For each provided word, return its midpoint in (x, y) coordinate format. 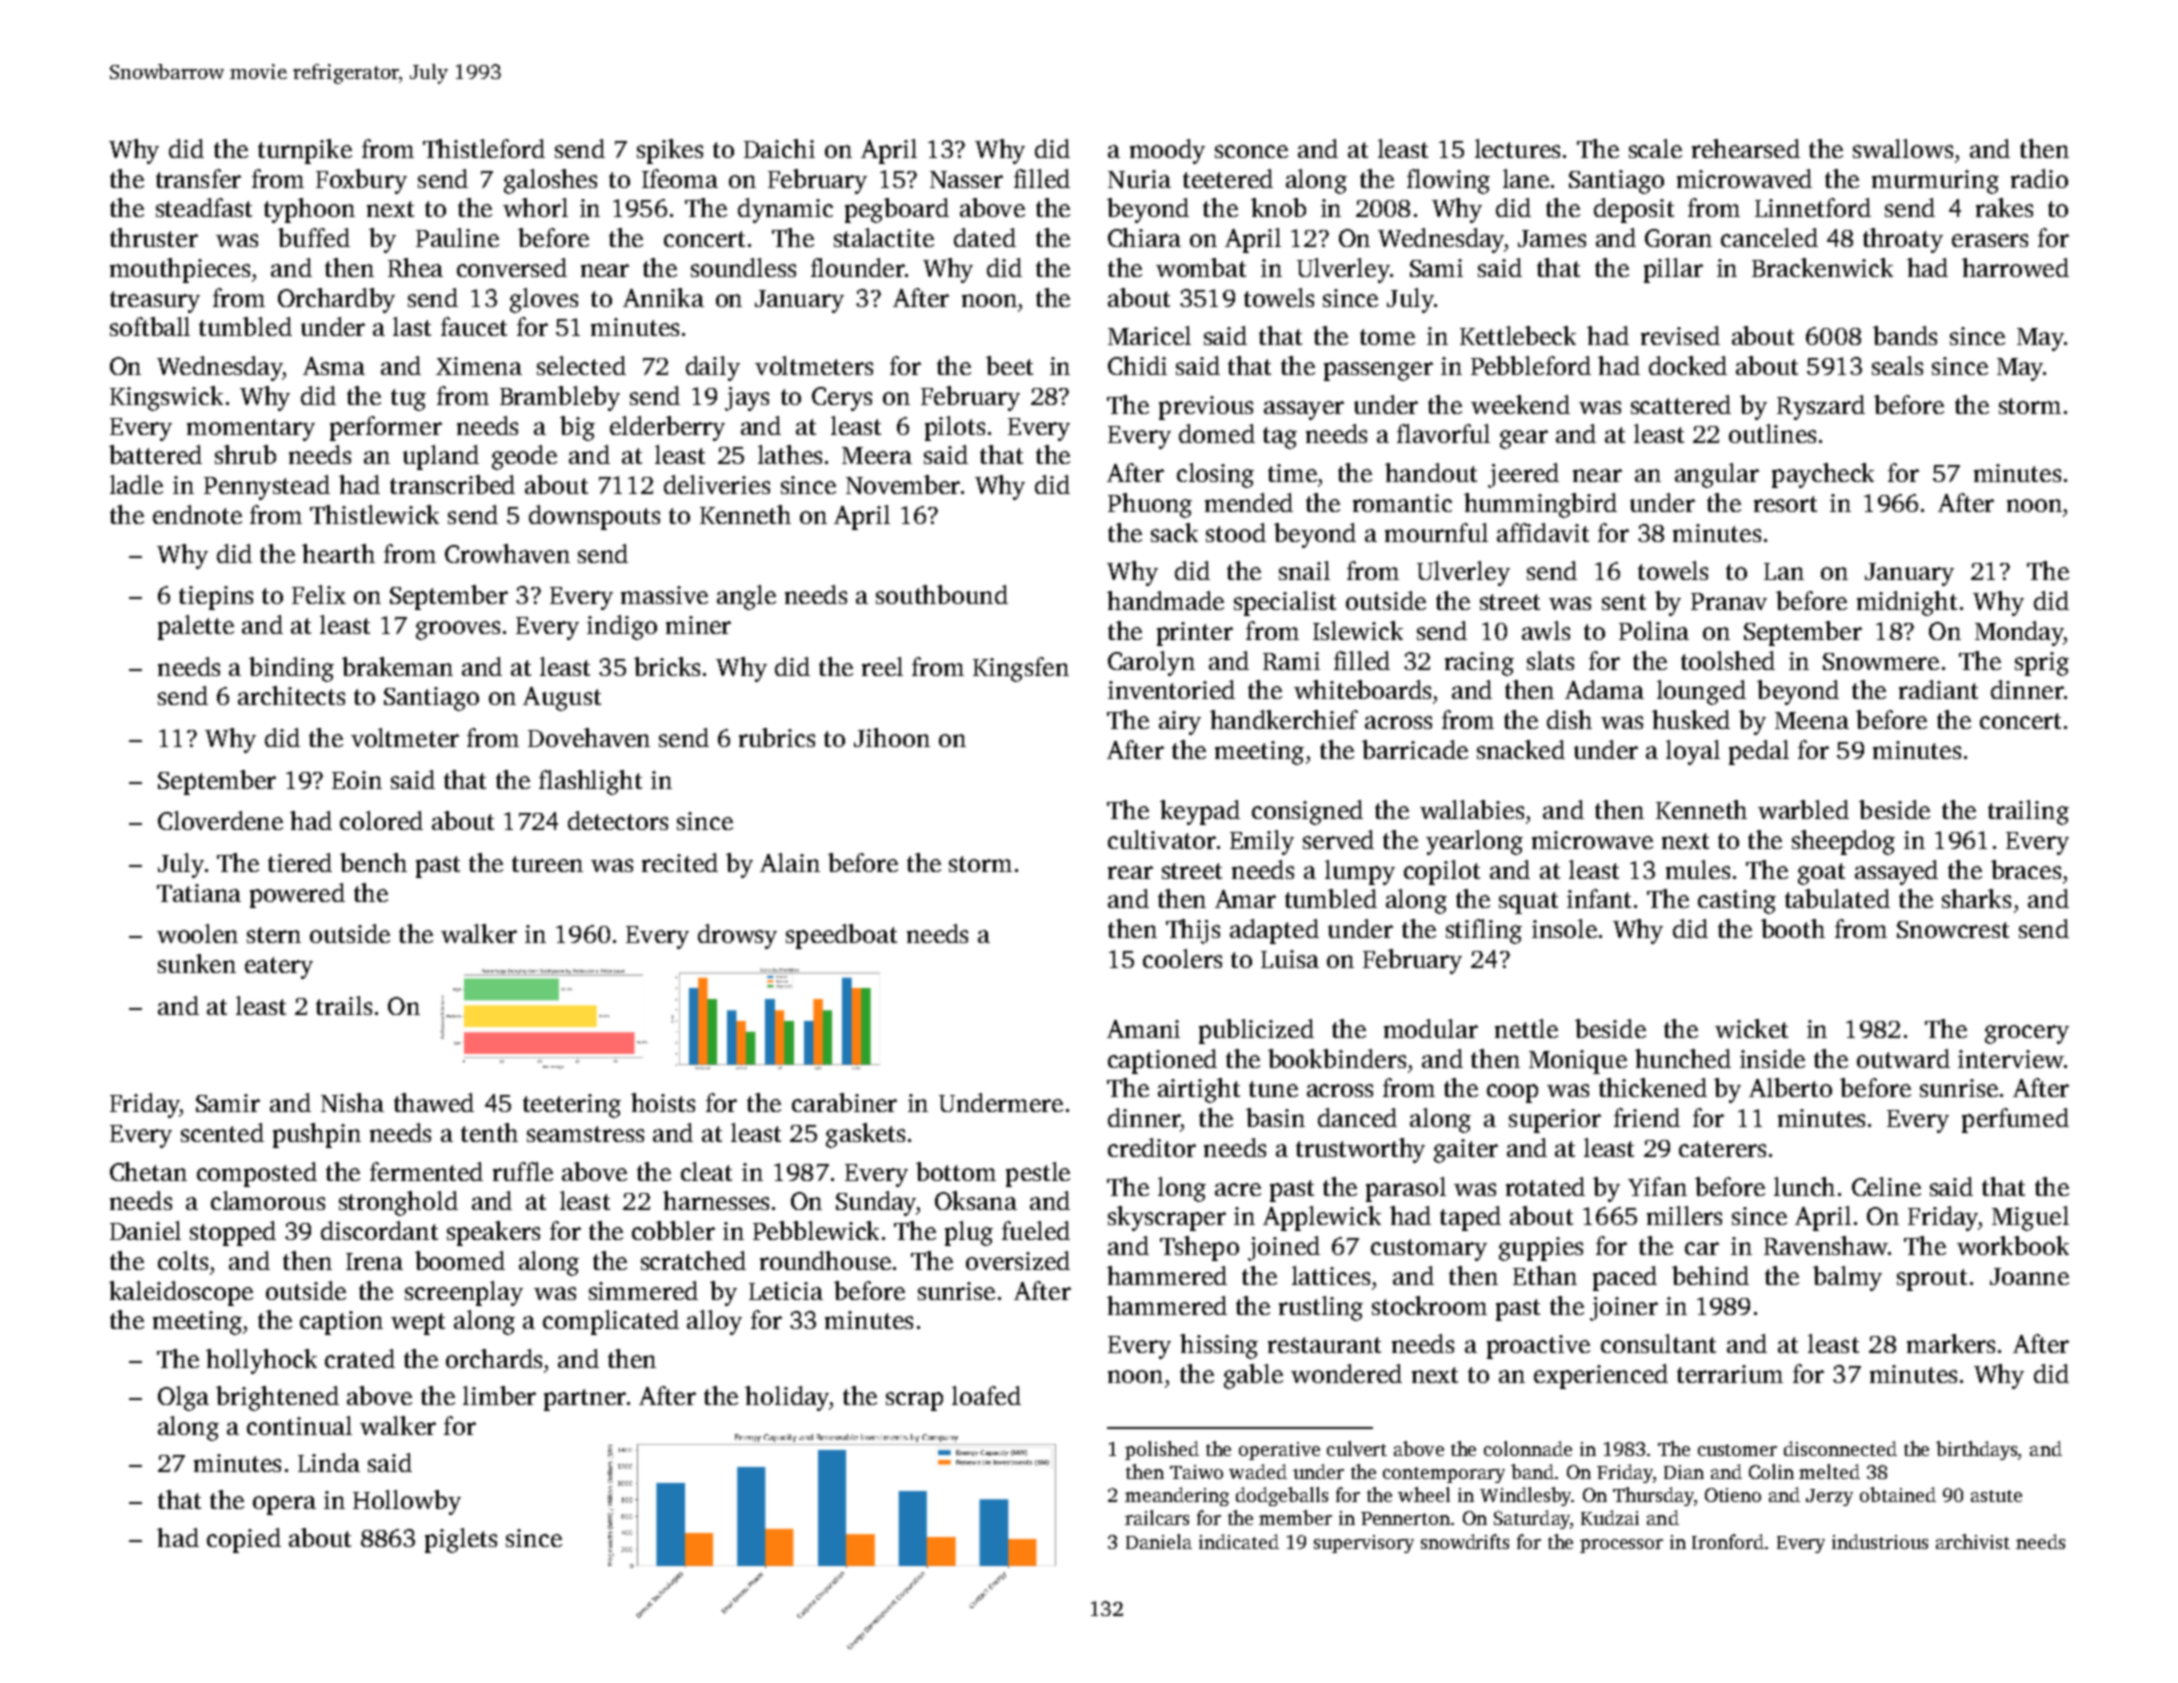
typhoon (309, 210)
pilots (955, 428)
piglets (461, 1540)
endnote (197, 514)
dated (985, 237)
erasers (1990, 240)
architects (291, 695)
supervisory (1364, 1544)
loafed (986, 1395)
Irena (374, 1261)
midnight (1907, 603)
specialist (1285, 603)
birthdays (1976, 1450)
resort (1785, 504)
